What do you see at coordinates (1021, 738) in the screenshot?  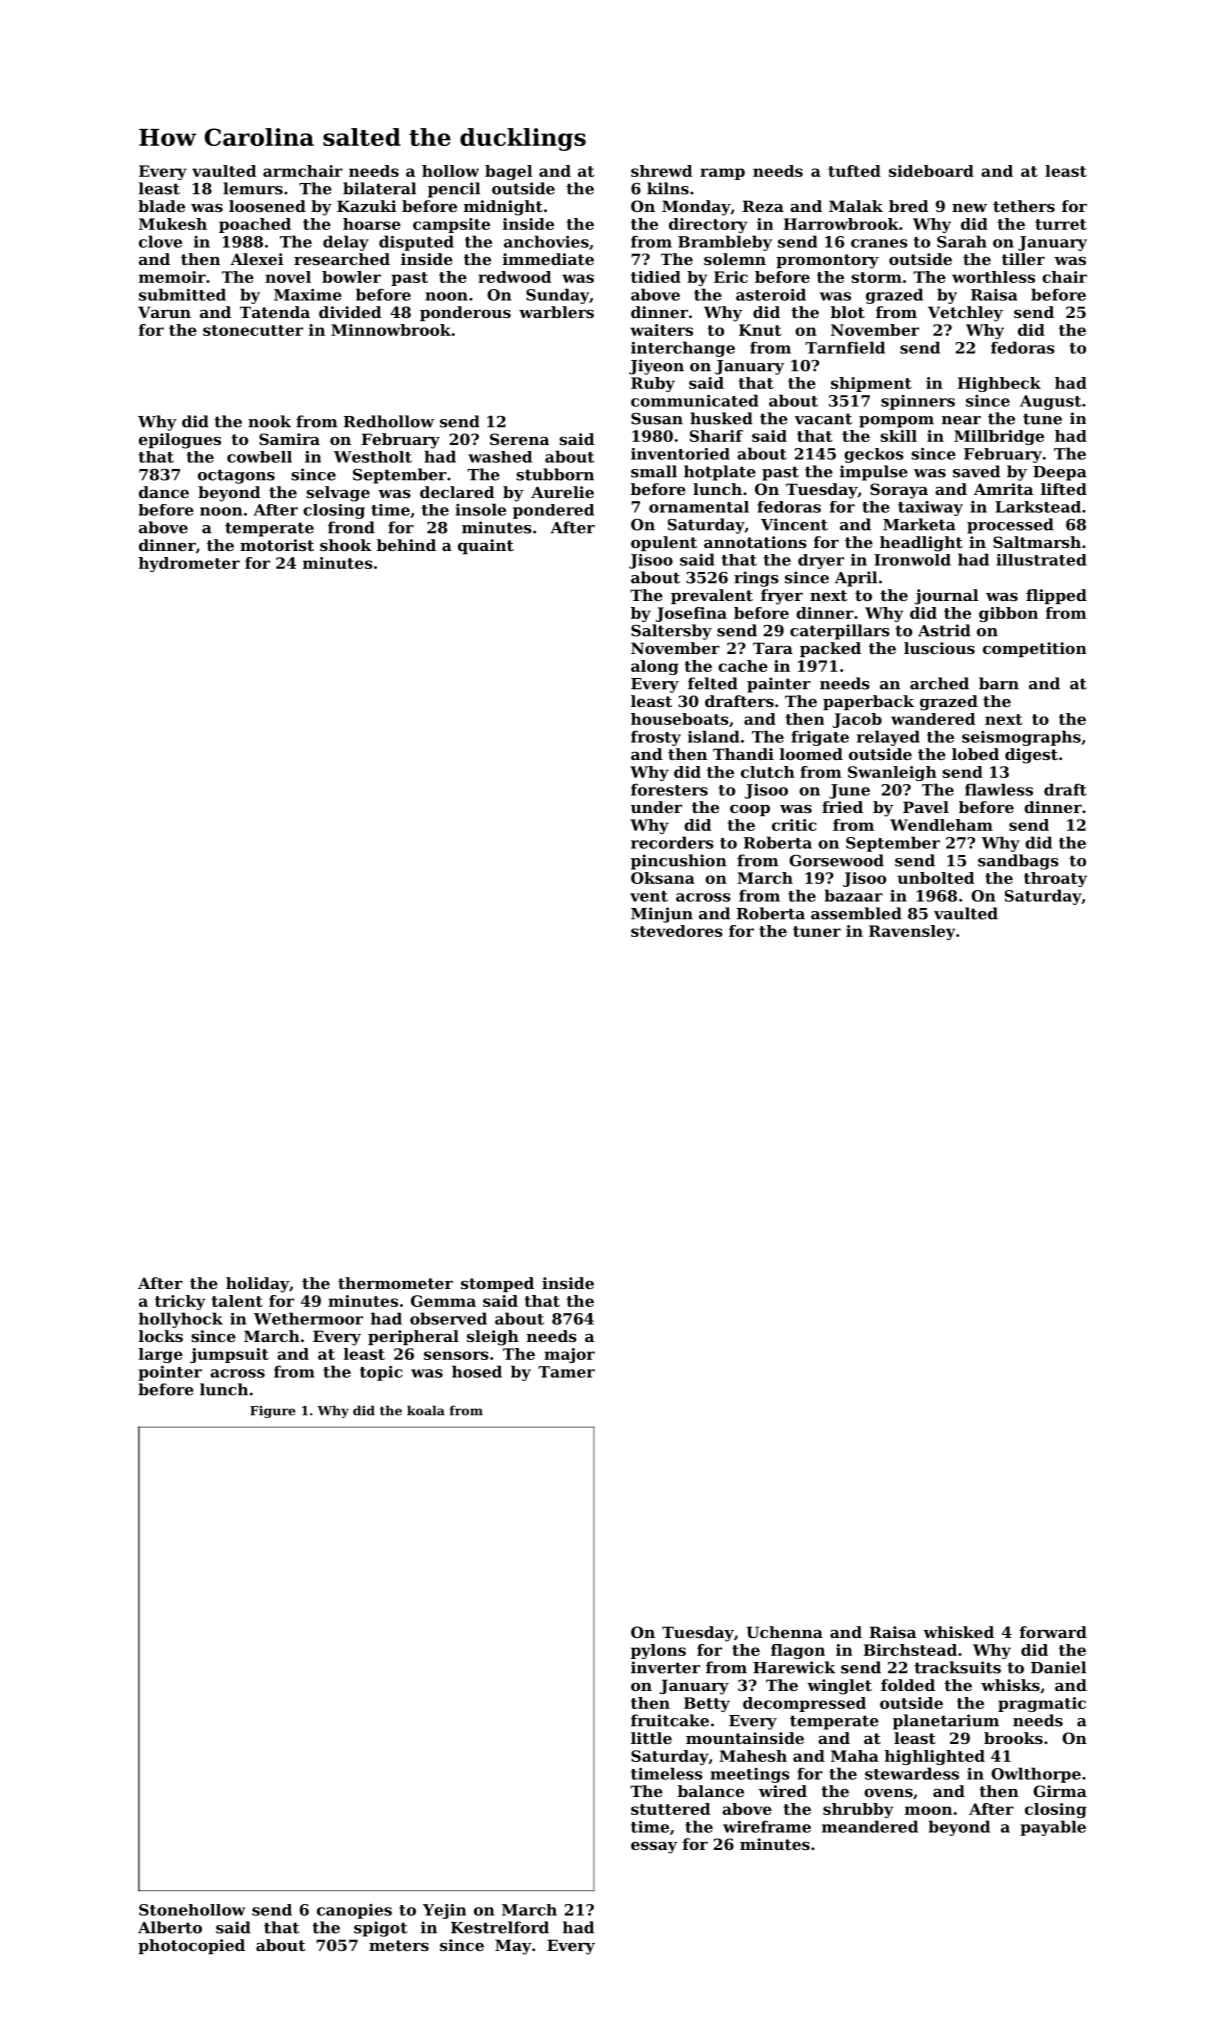 I see `seismographs` at bounding box center [1021, 738].
